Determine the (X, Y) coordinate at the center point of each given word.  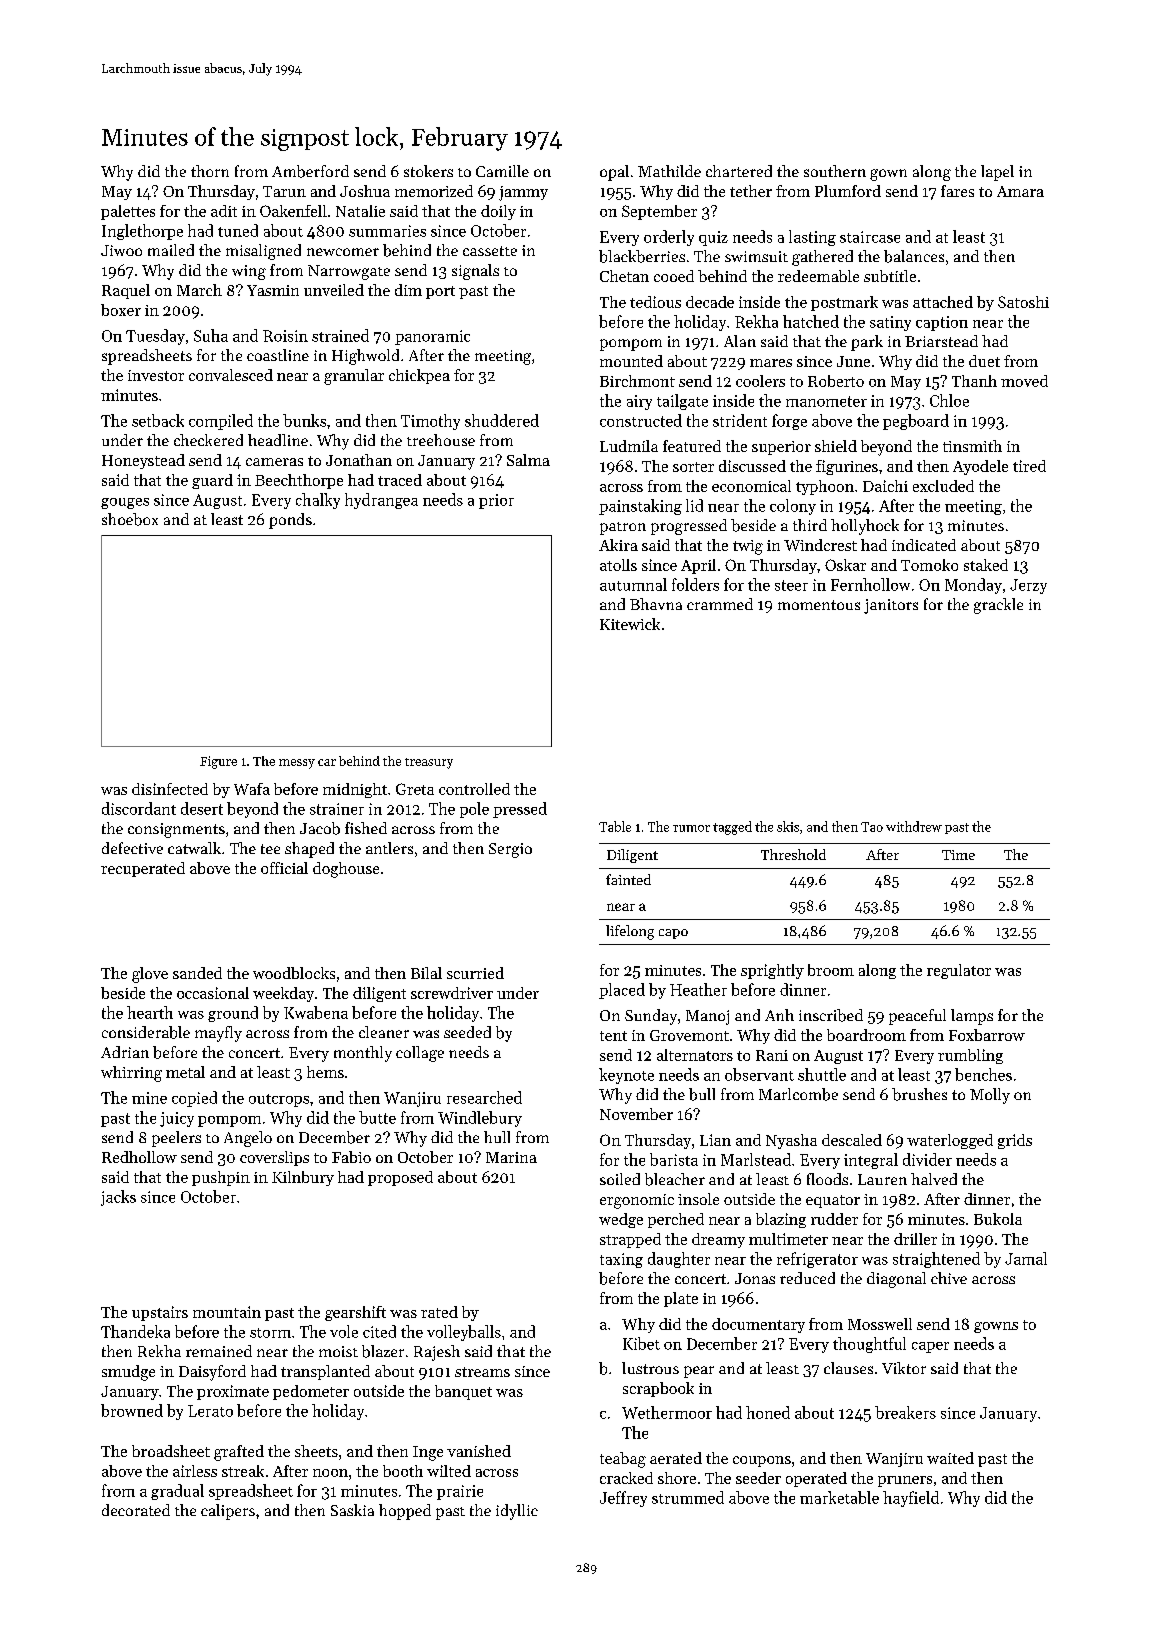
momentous (819, 605)
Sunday (651, 1017)
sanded (197, 973)
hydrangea (381, 501)
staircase (870, 237)
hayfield (911, 1499)
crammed (720, 604)
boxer (121, 310)
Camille (502, 171)
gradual (177, 1492)
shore (677, 1478)
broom (831, 970)
